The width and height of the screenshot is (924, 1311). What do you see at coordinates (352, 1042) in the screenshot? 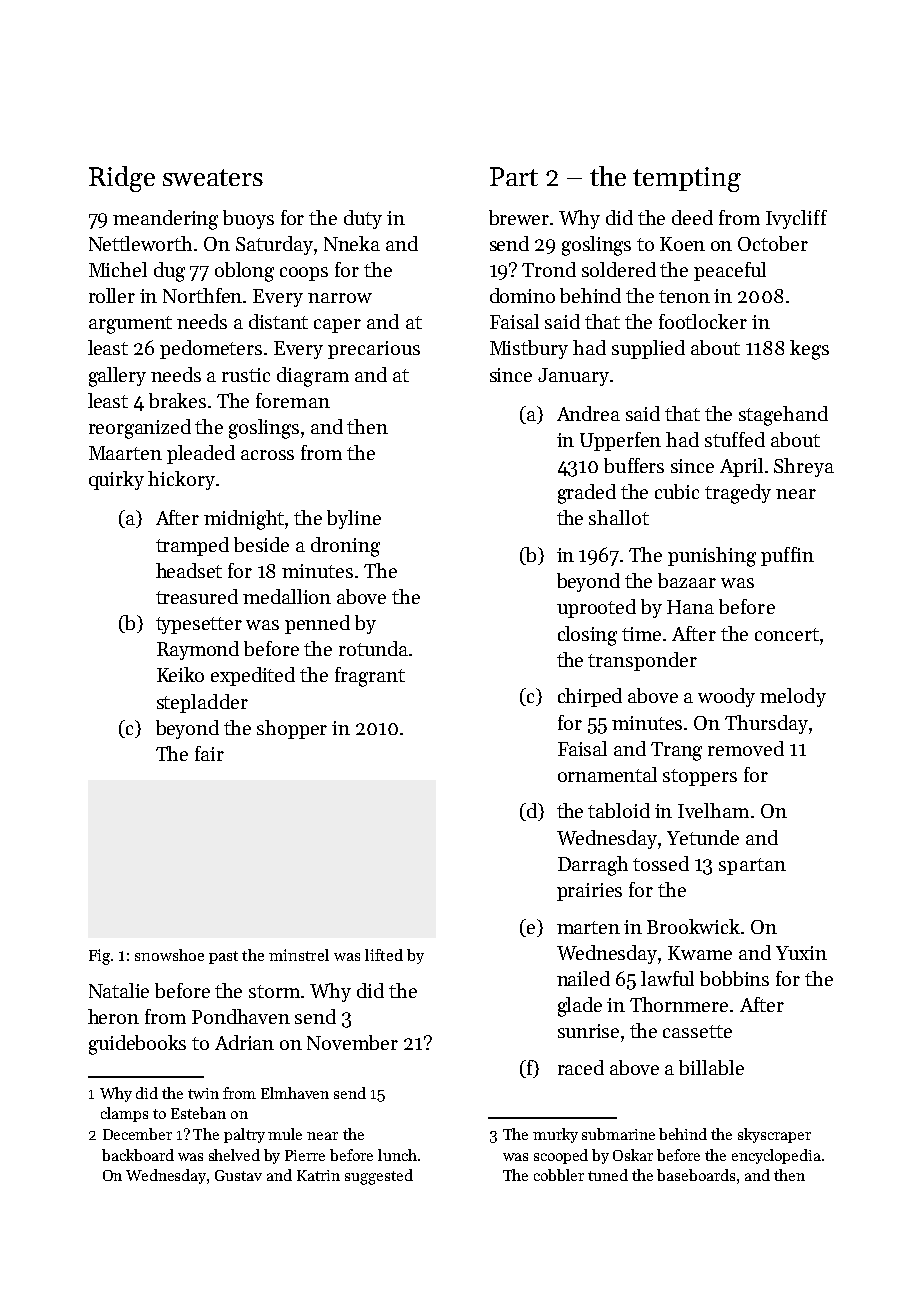
I see `November` at bounding box center [352, 1042].
